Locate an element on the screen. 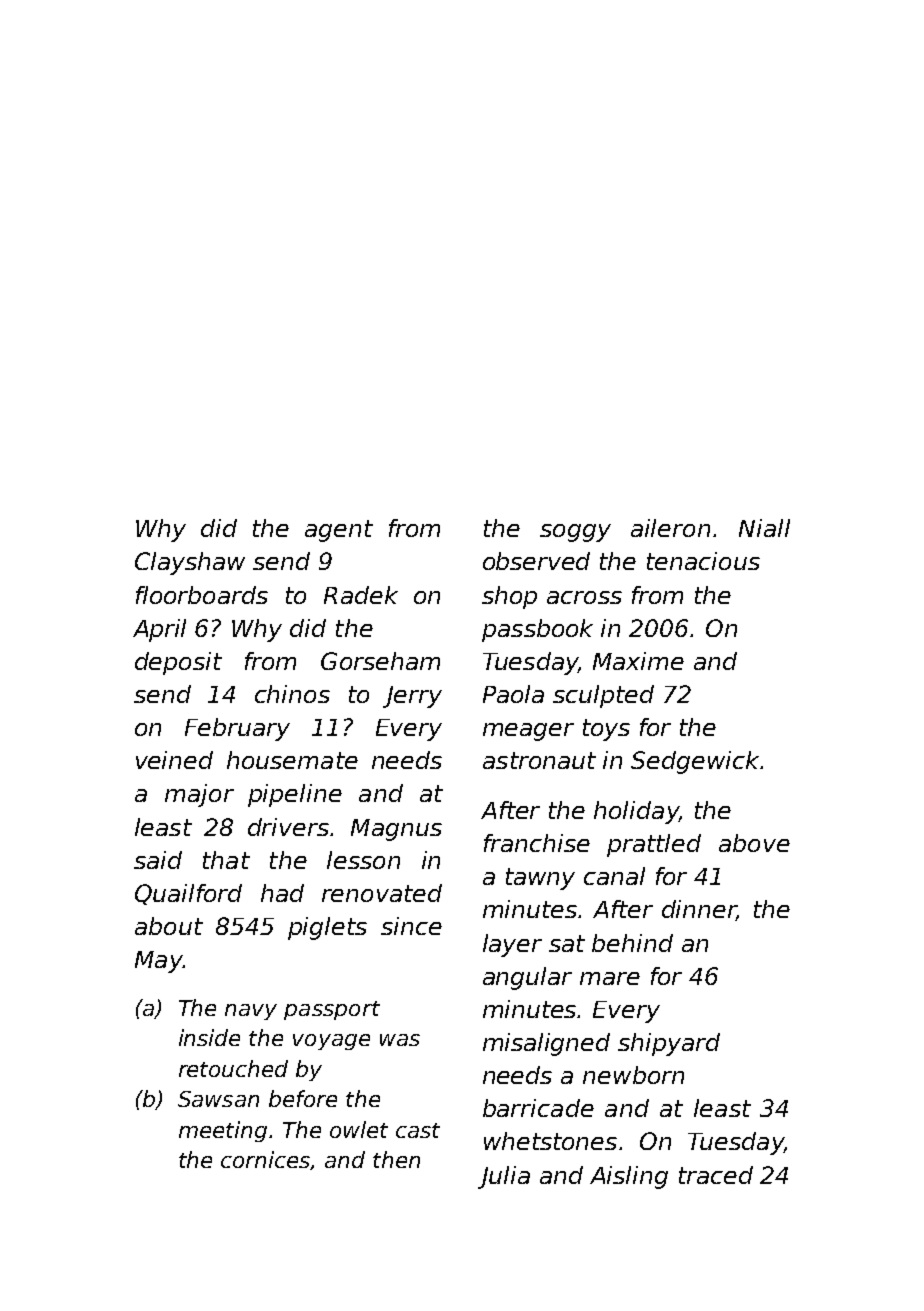  shipyard is located at coordinates (669, 1044).
